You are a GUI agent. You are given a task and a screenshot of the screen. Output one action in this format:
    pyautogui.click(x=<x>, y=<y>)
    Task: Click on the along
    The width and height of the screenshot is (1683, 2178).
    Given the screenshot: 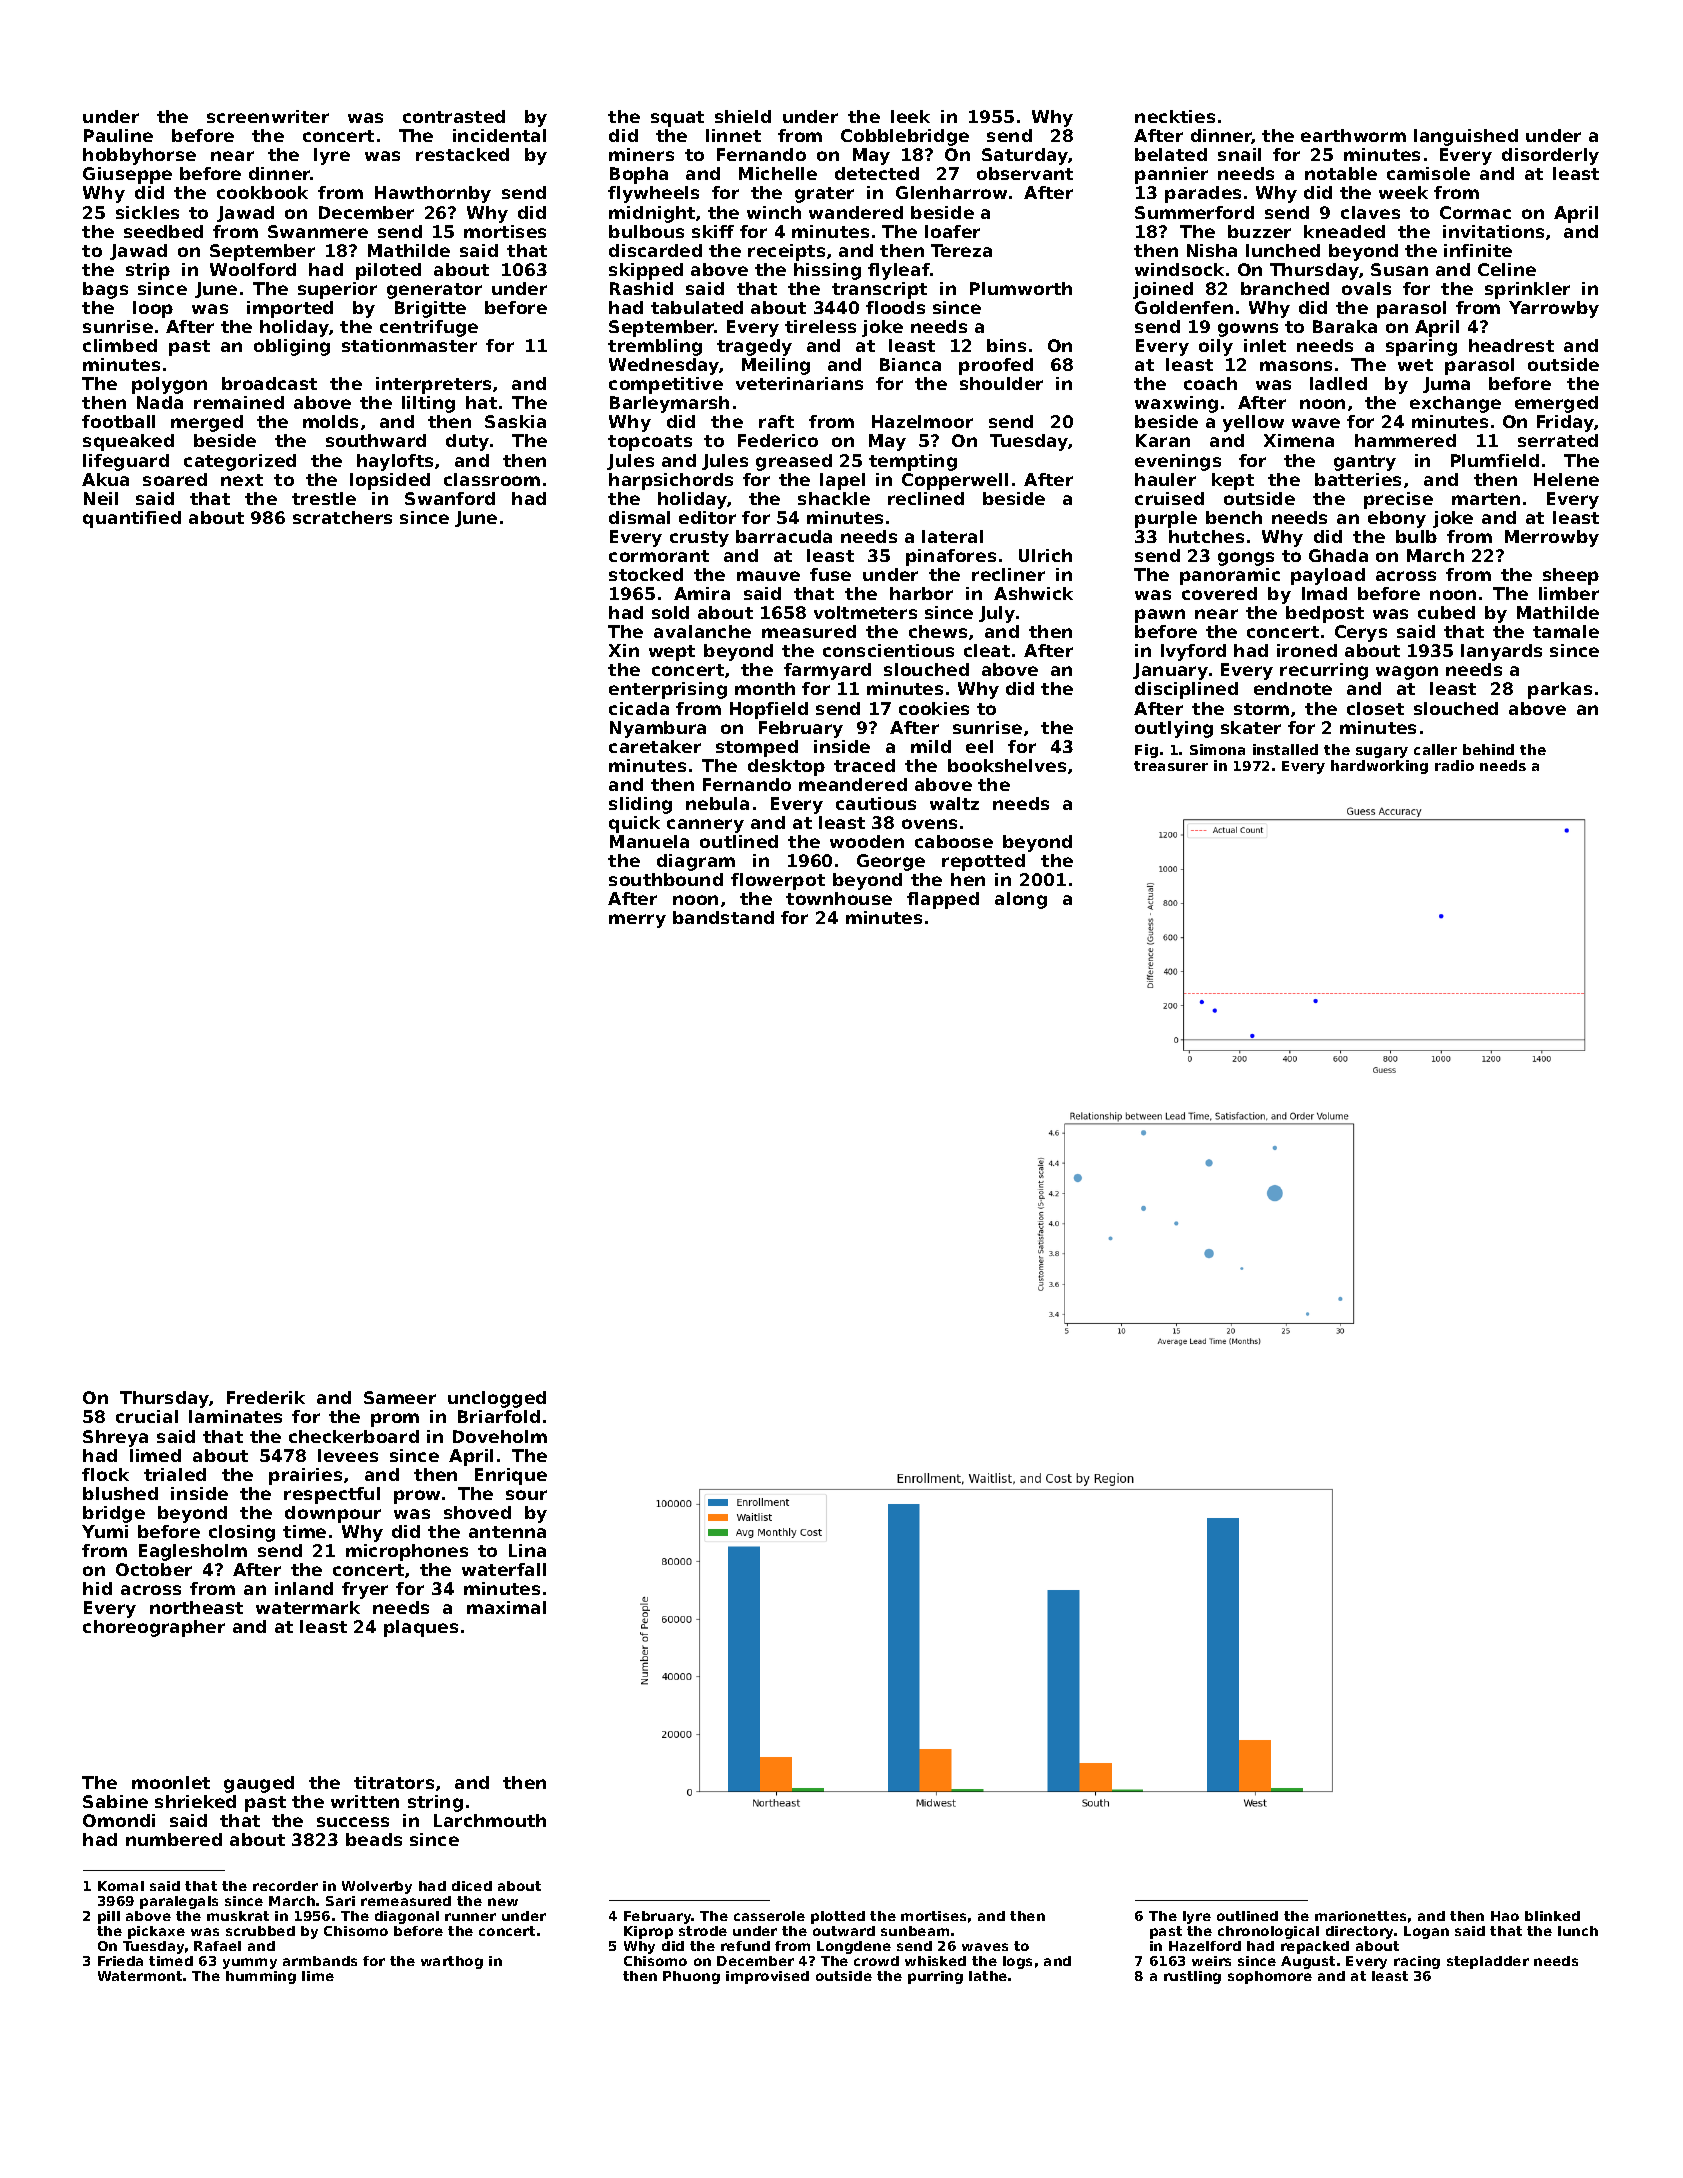 What is the action you would take?
    pyautogui.click(x=1021, y=900)
